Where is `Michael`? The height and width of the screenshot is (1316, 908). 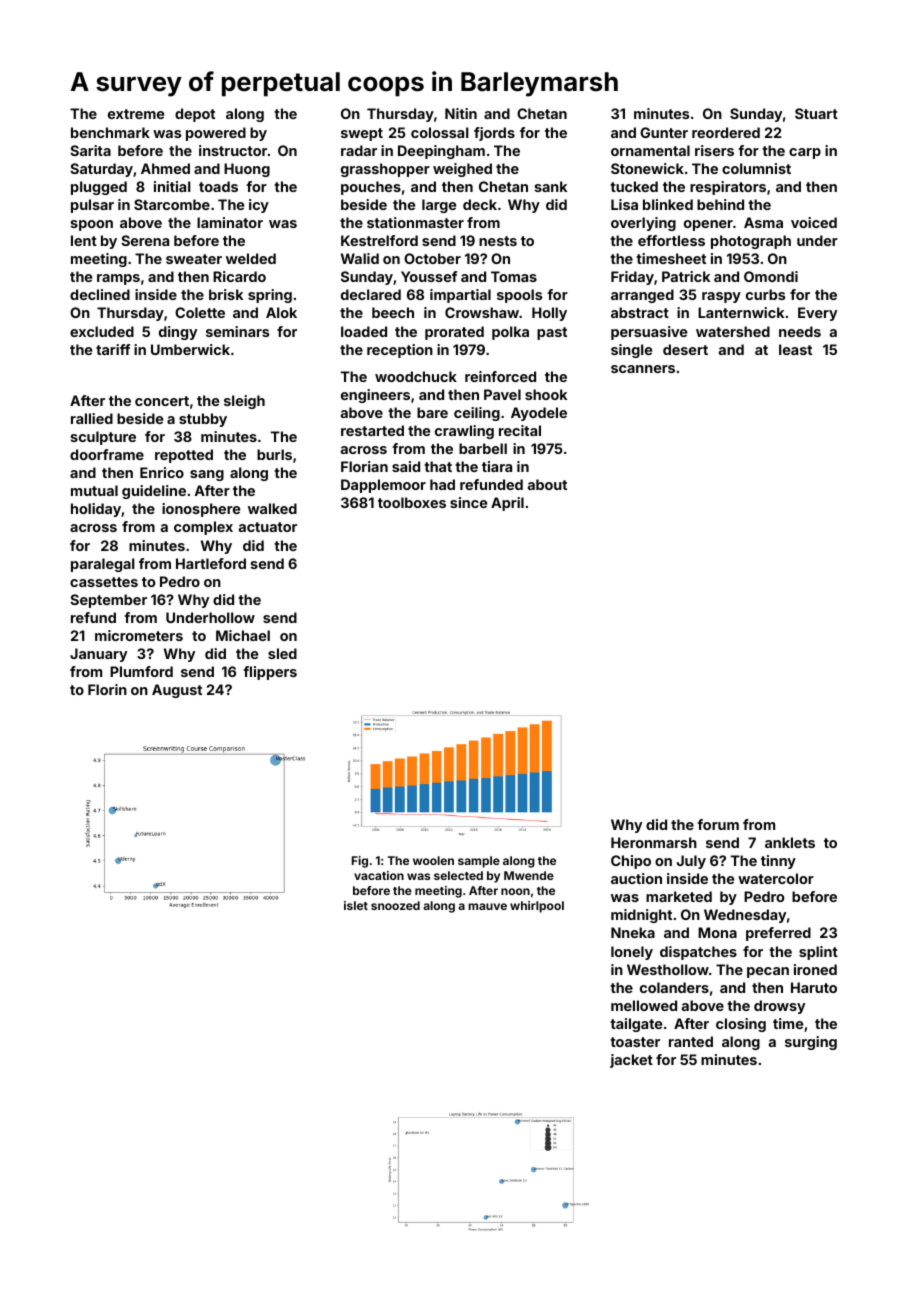 Michael is located at coordinates (243, 635).
